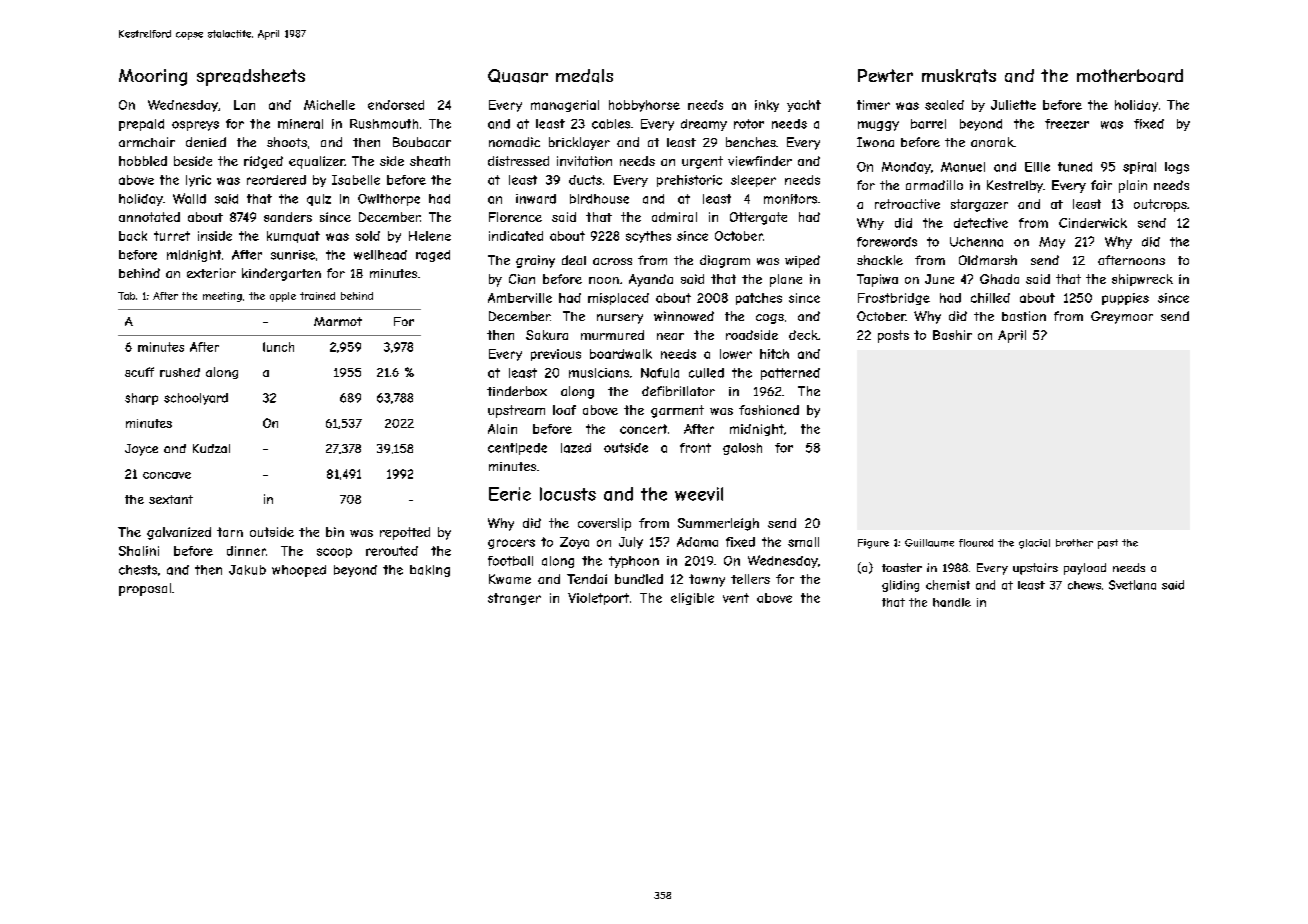 Image resolution: width=1308 pixels, height=924 pixels. What do you see at coordinates (742, 449) in the screenshot?
I see `galosh` at bounding box center [742, 449].
